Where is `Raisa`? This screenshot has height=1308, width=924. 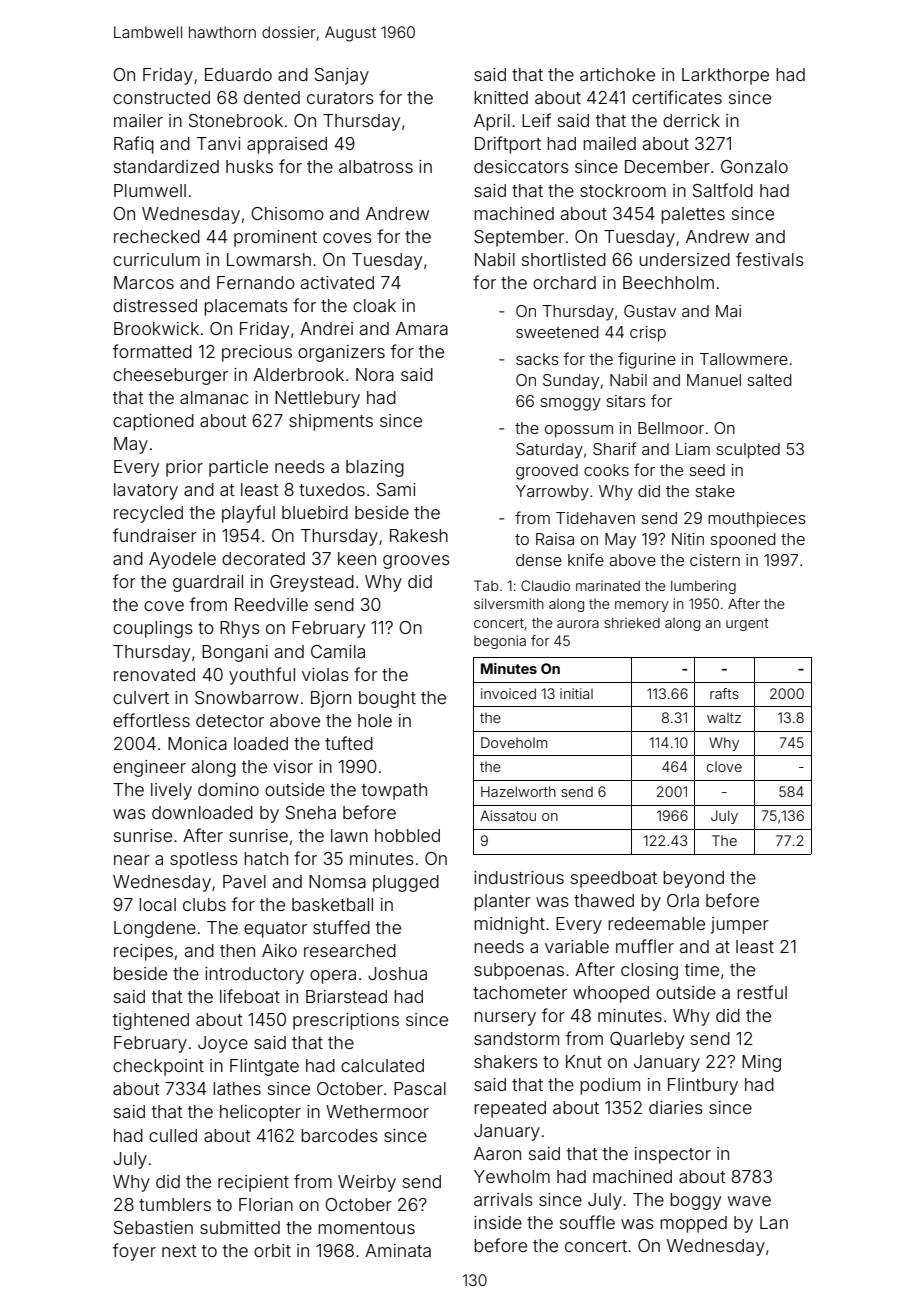 Raisa is located at coordinates (555, 539).
